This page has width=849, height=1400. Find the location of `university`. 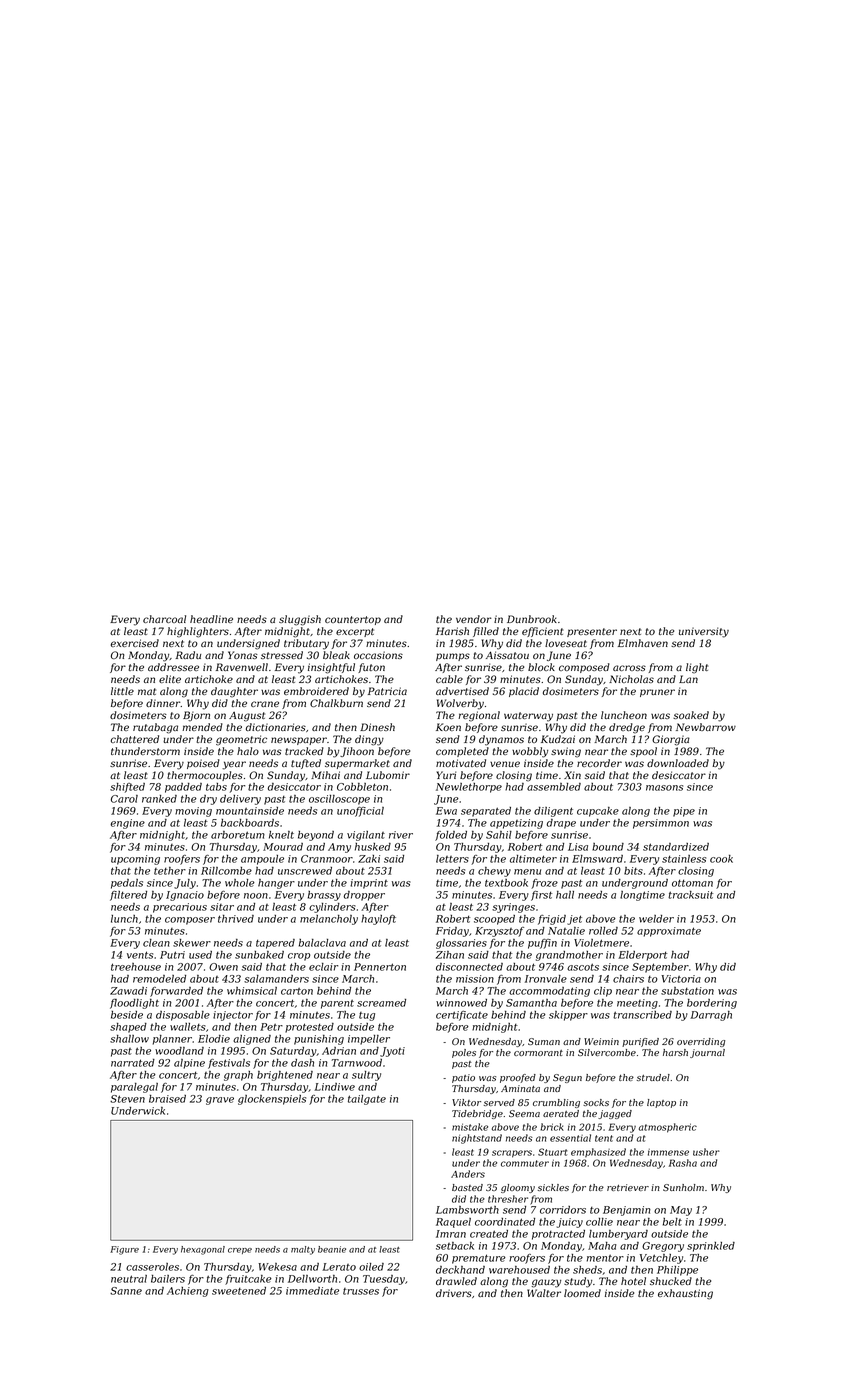

university is located at coordinates (704, 632).
